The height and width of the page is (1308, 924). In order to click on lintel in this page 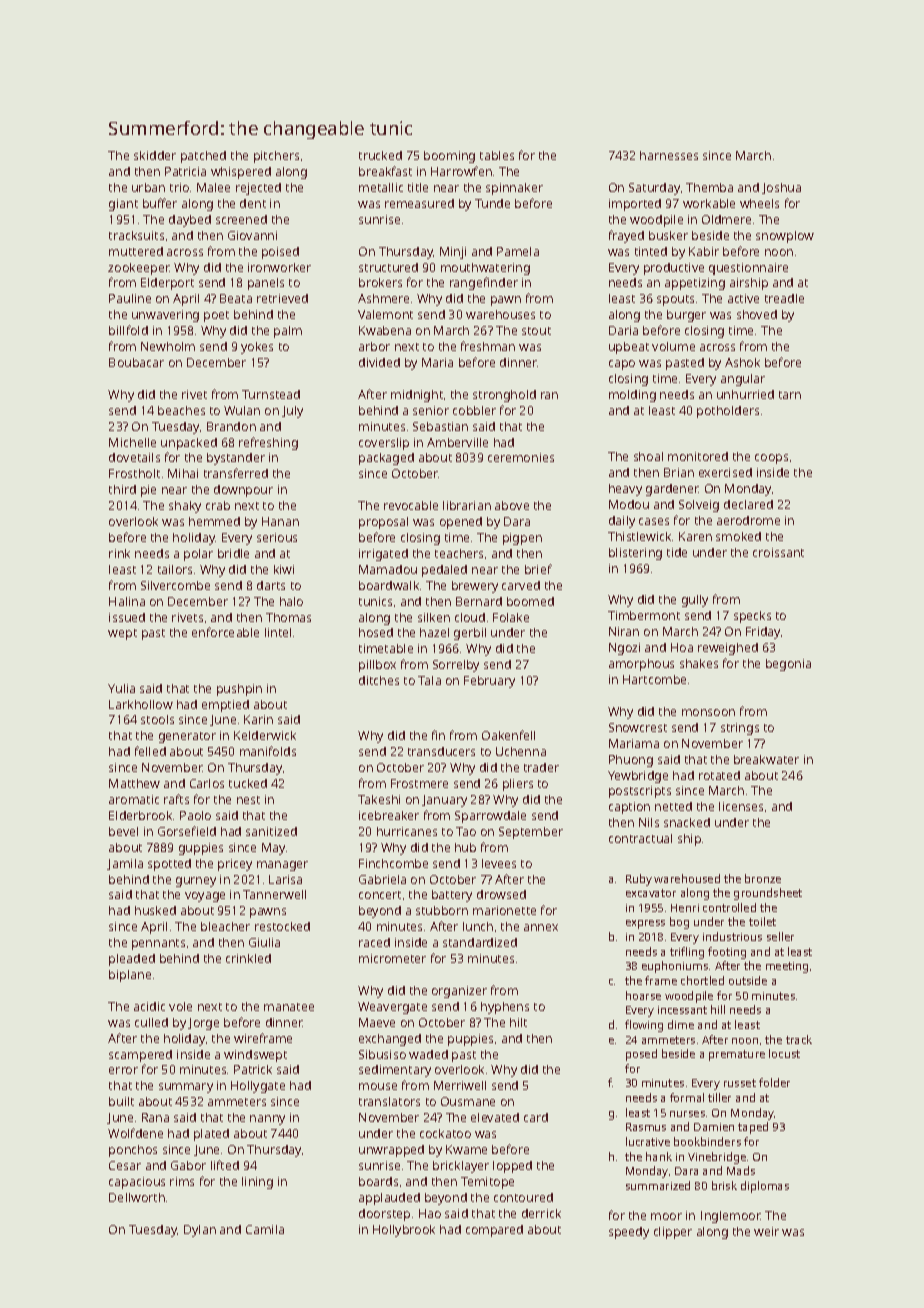, I will do `click(278, 632)`.
